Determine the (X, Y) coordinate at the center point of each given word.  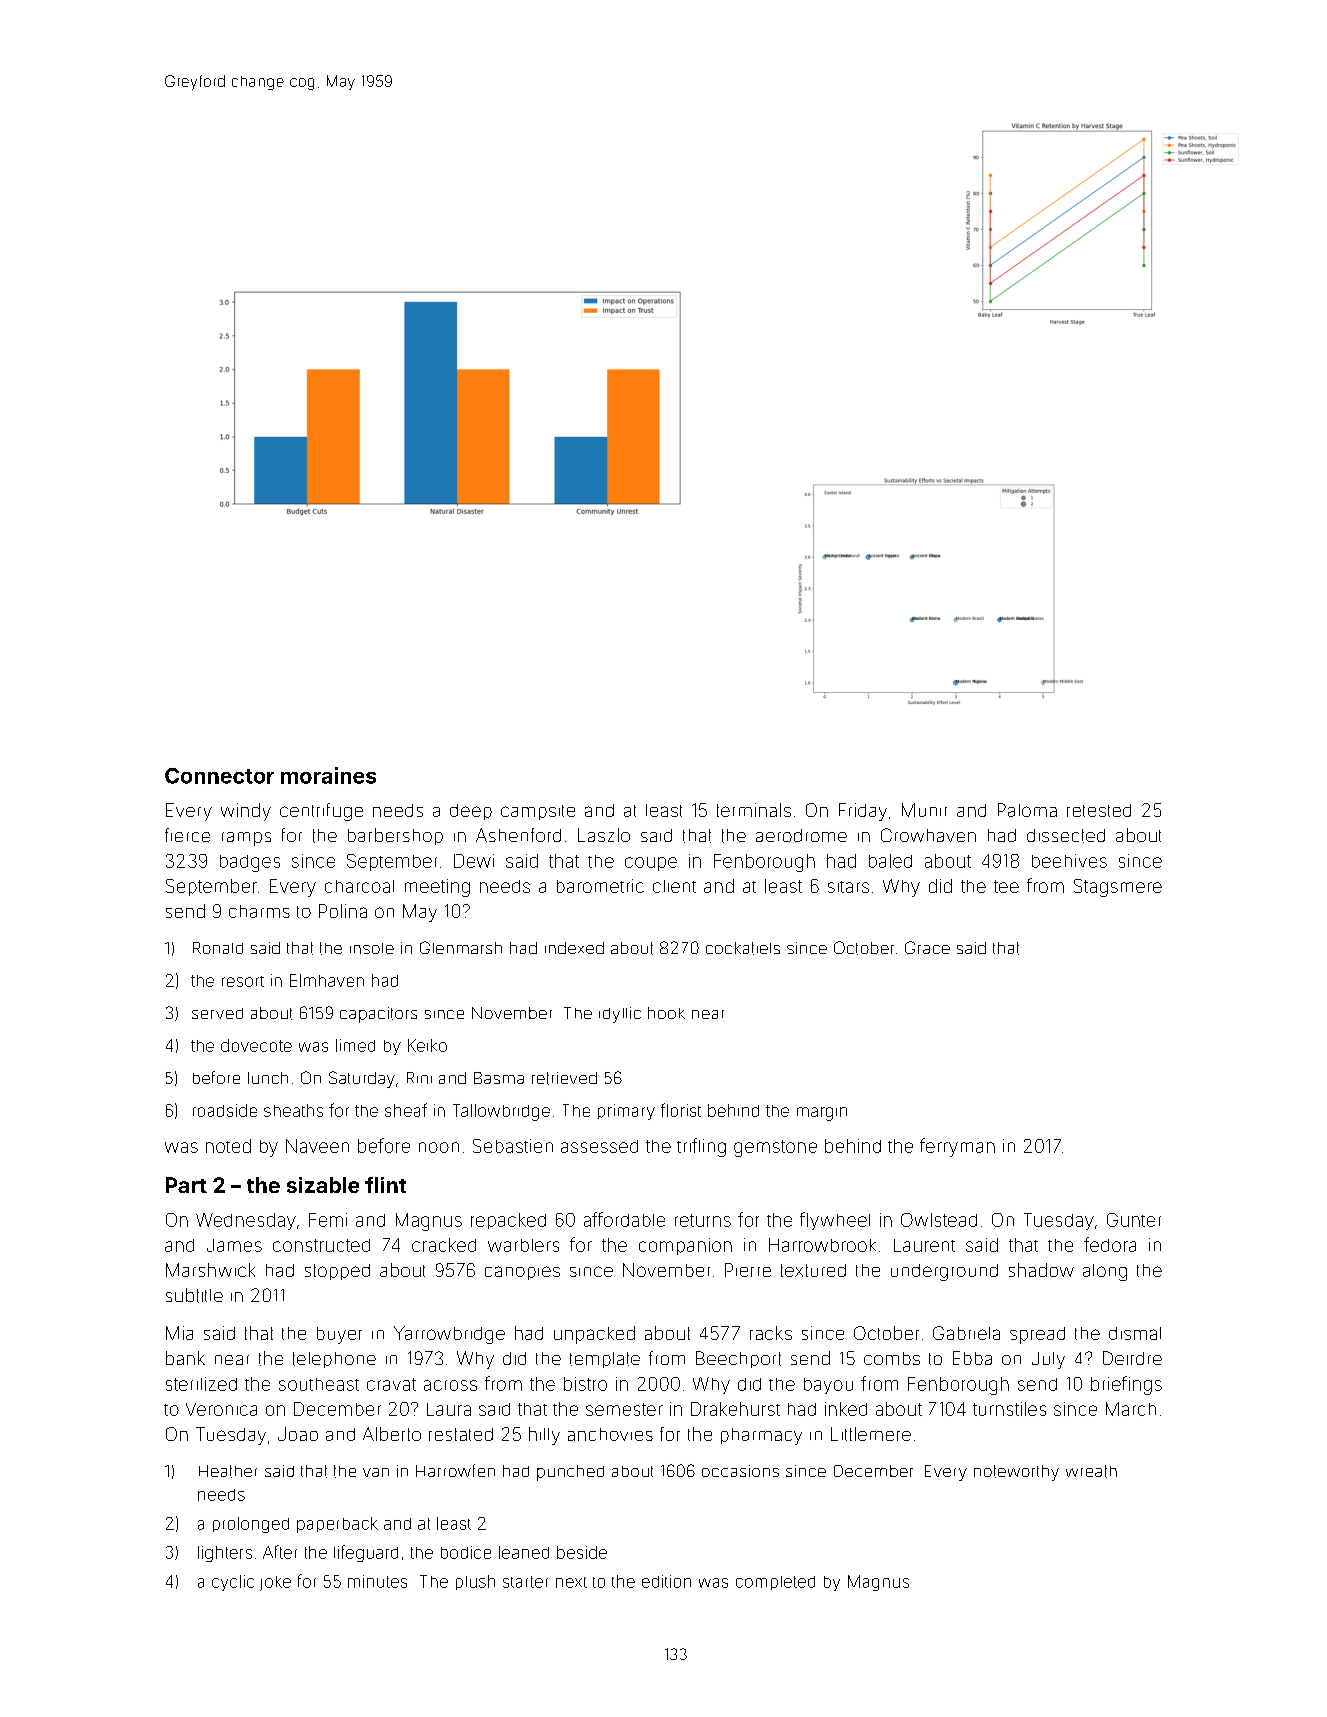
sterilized (201, 1384)
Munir (924, 810)
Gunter (1134, 1220)
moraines (328, 775)
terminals (754, 810)
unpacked (594, 1335)
